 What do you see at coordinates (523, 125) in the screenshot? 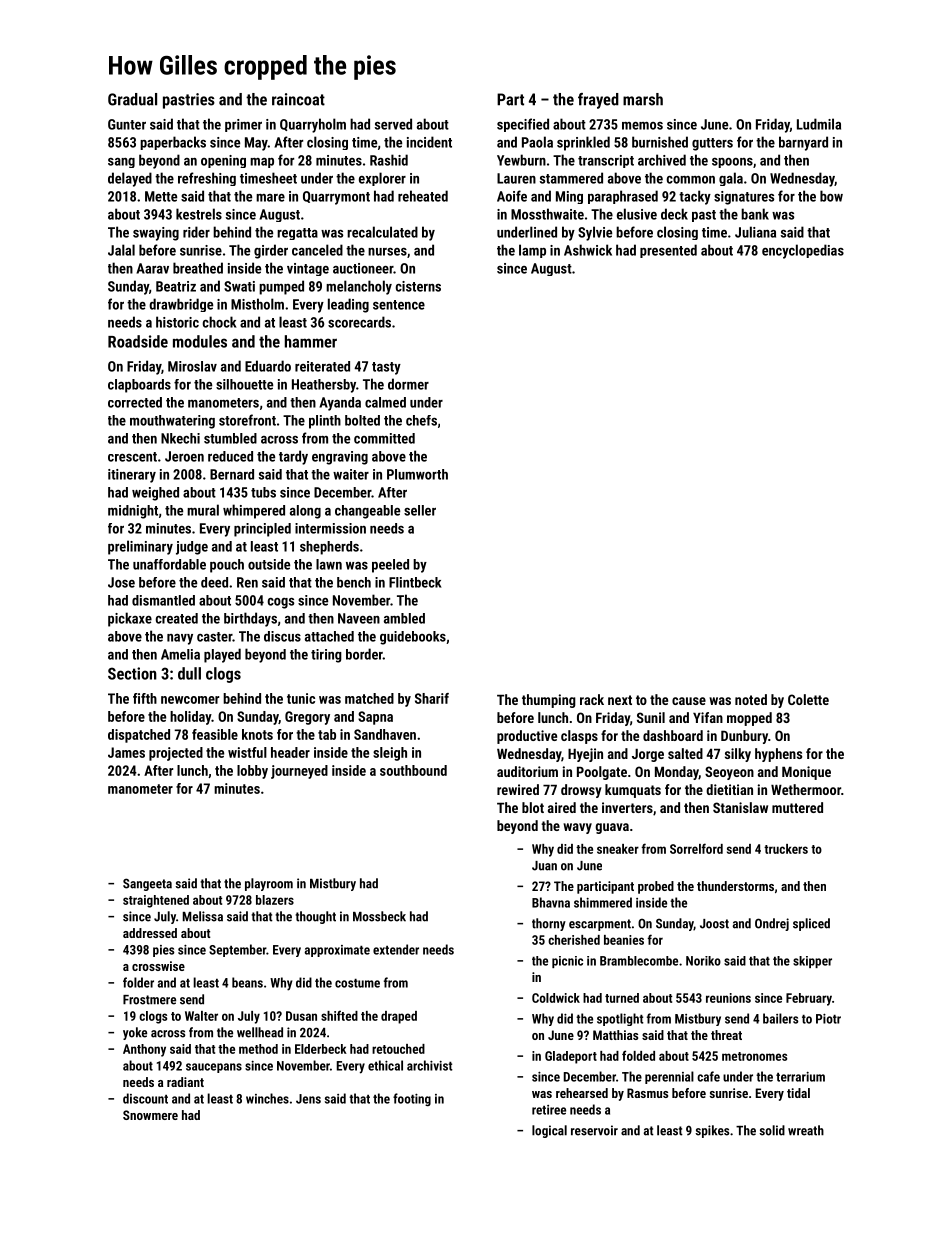
I see `specified` at bounding box center [523, 125].
